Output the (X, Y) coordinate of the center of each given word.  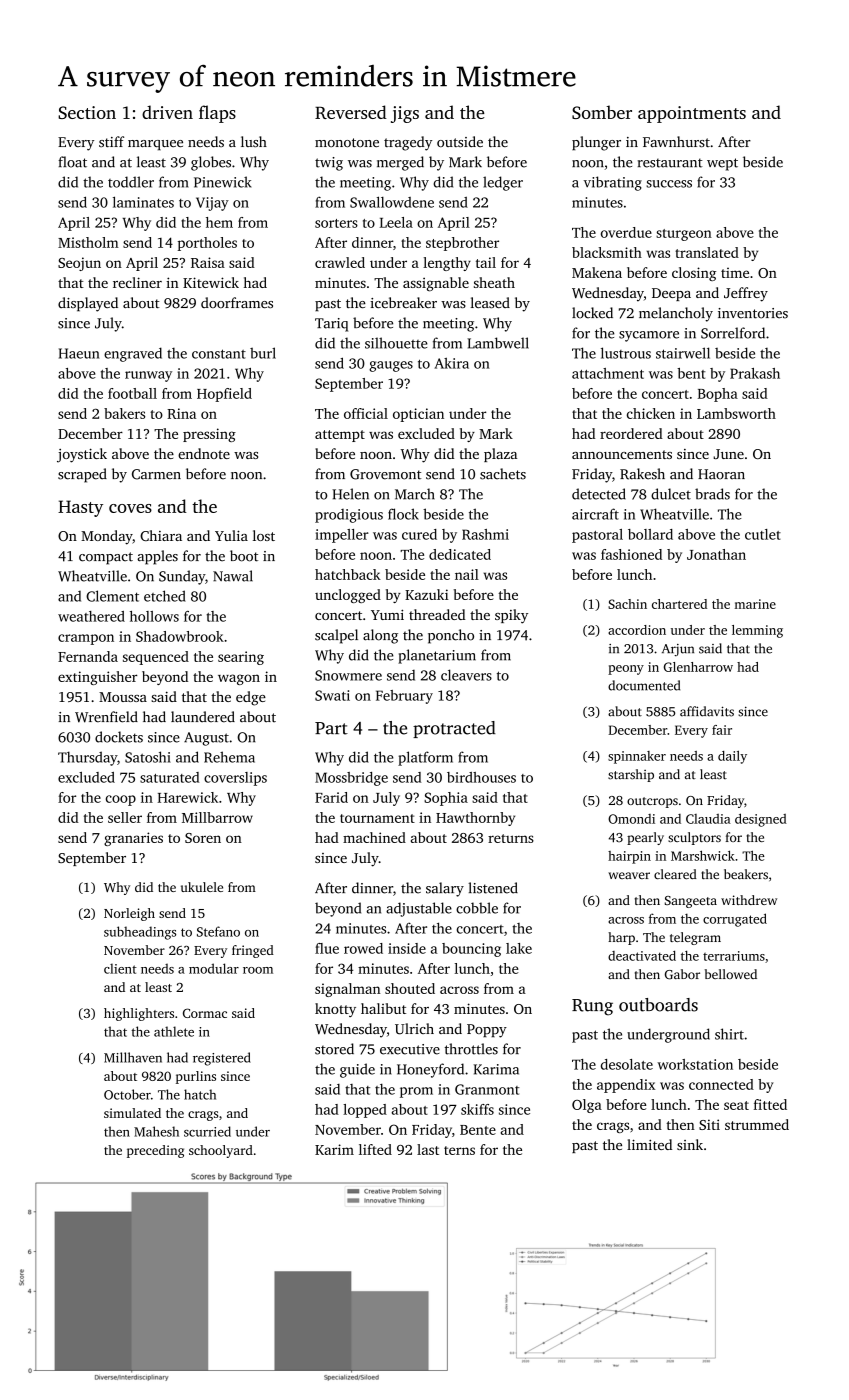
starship (631, 775)
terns (459, 1150)
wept (722, 164)
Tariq (331, 325)
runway (148, 376)
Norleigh (129, 914)
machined (374, 837)
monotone (347, 142)
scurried (207, 1131)
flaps (217, 114)
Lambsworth (736, 413)
